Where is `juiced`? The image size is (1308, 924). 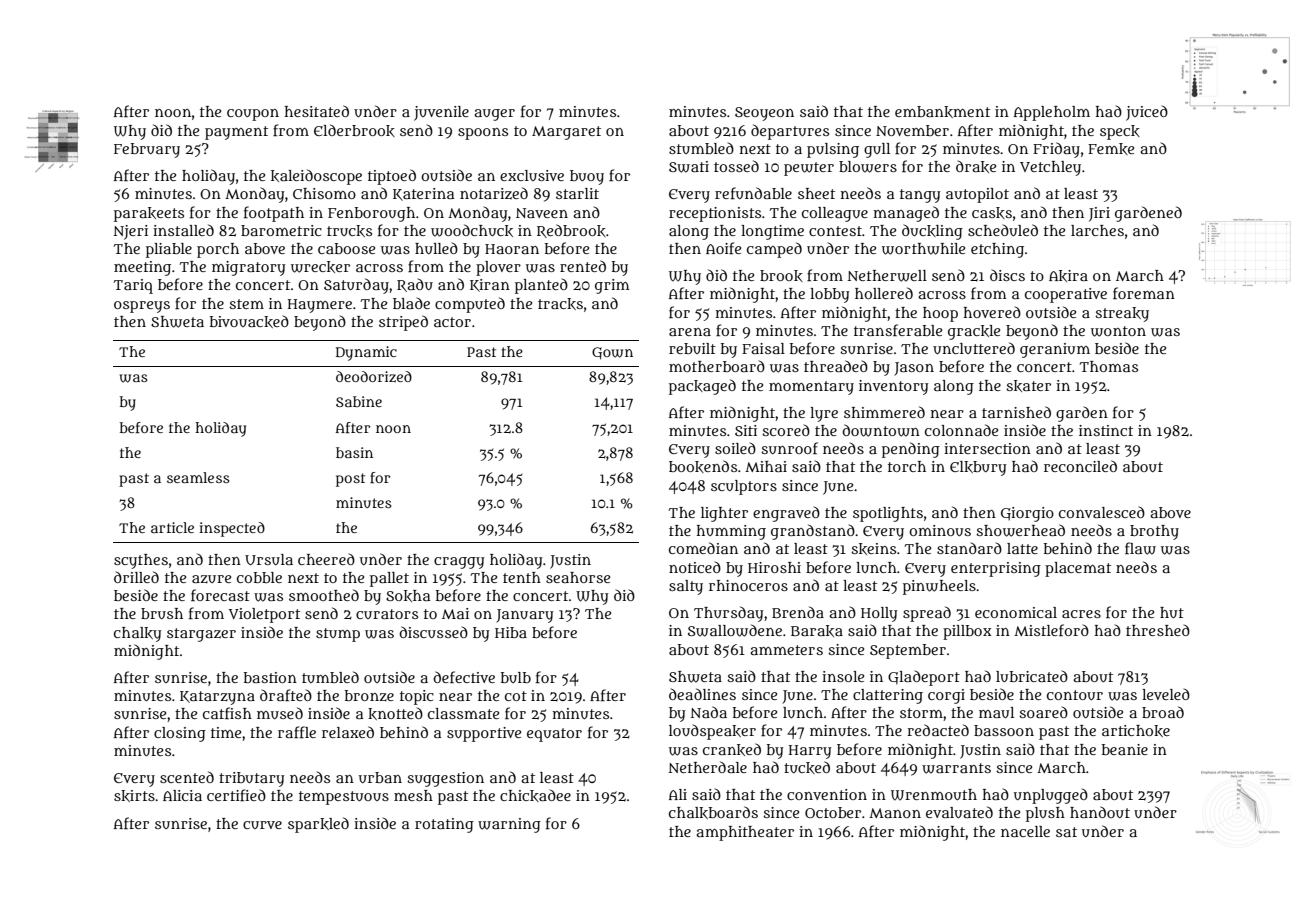 juiced is located at coordinates (1147, 113).
